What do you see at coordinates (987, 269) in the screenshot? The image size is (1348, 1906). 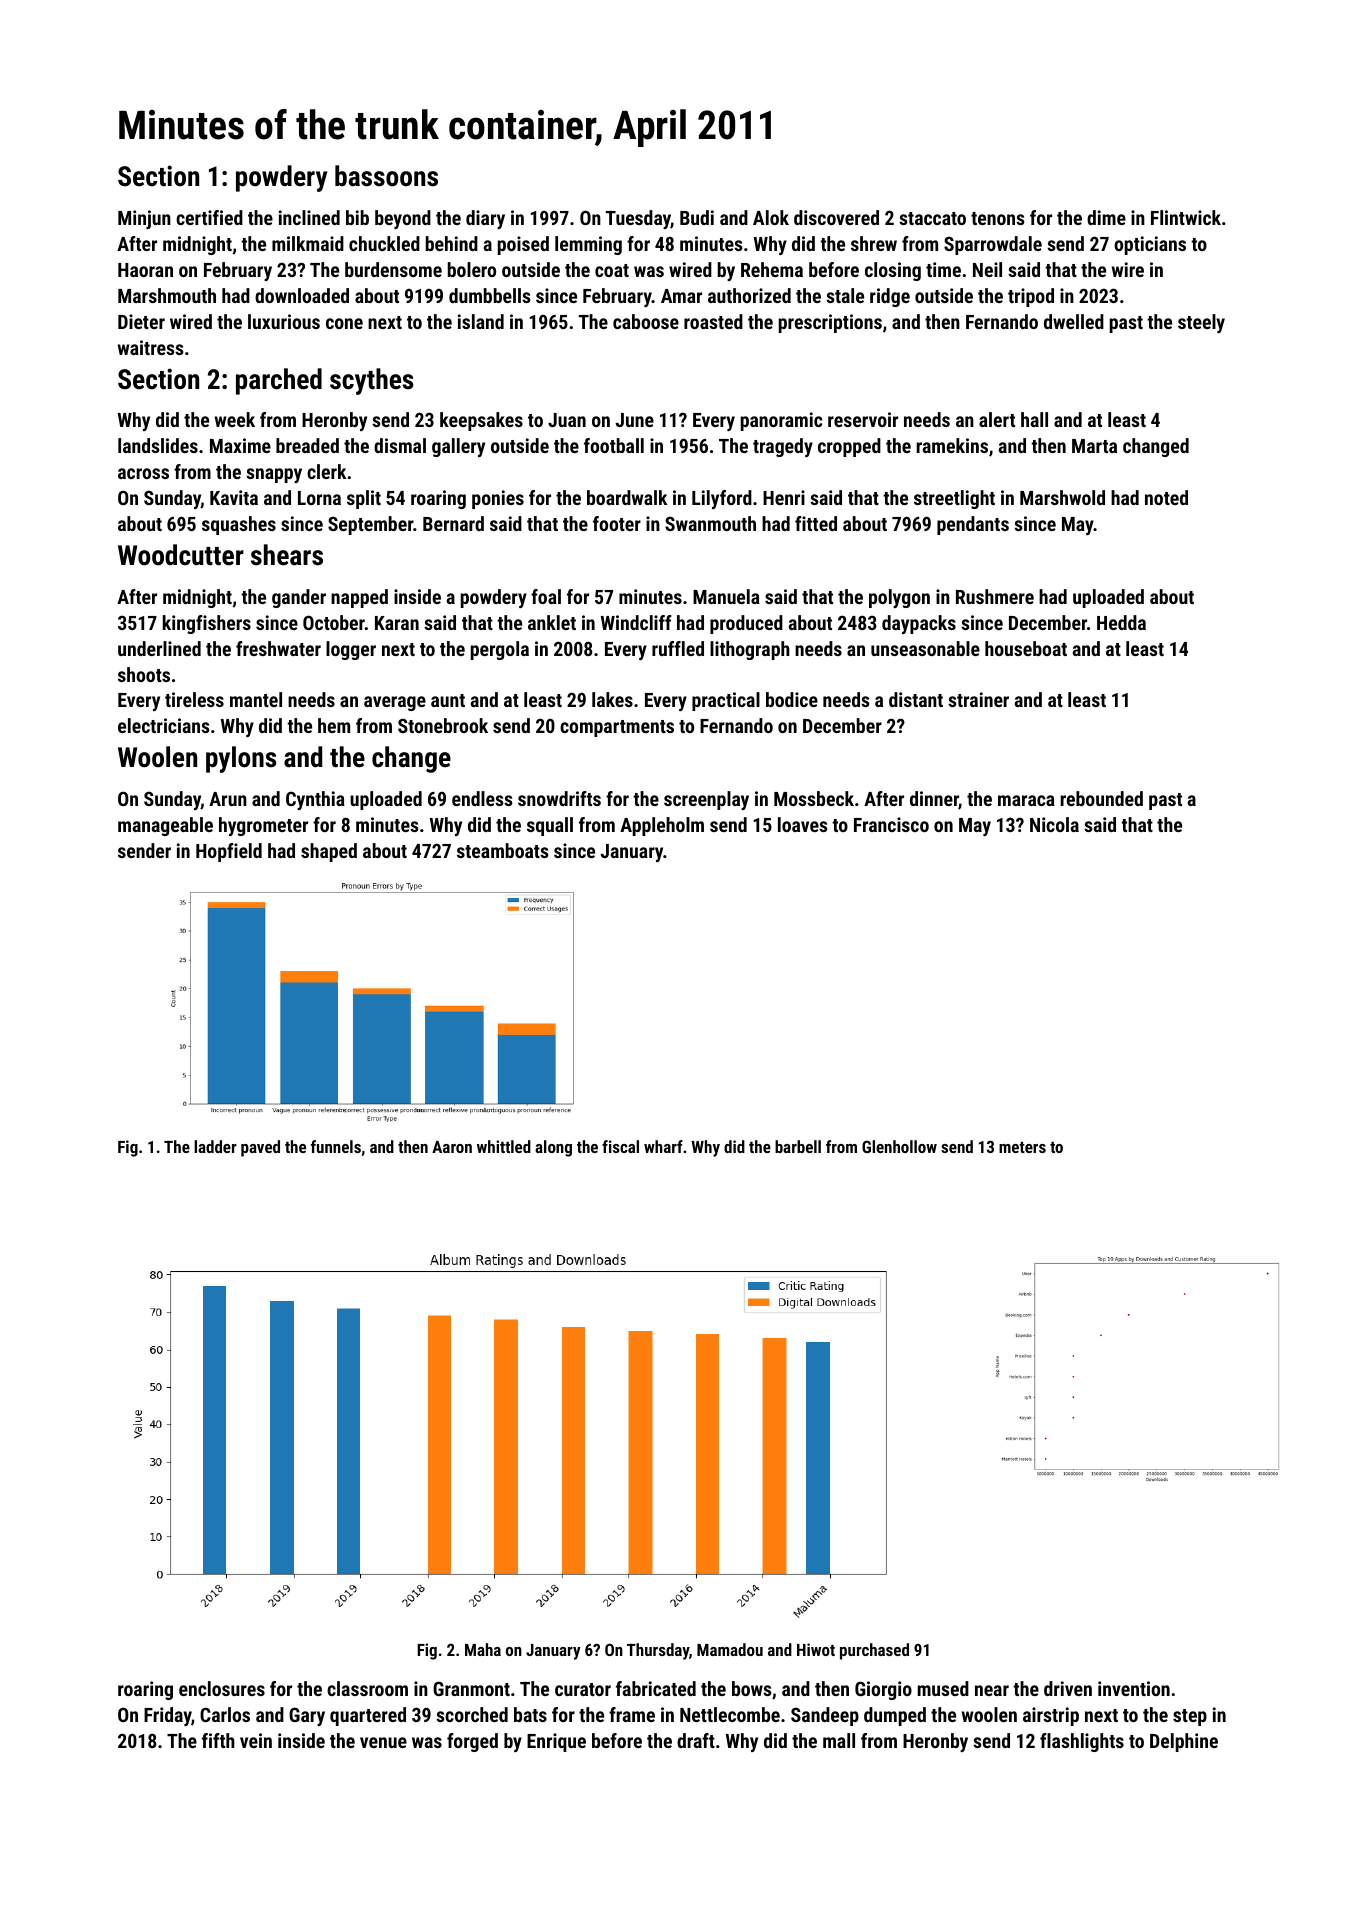 I see `Neil` at bounding box center [987, 269].
